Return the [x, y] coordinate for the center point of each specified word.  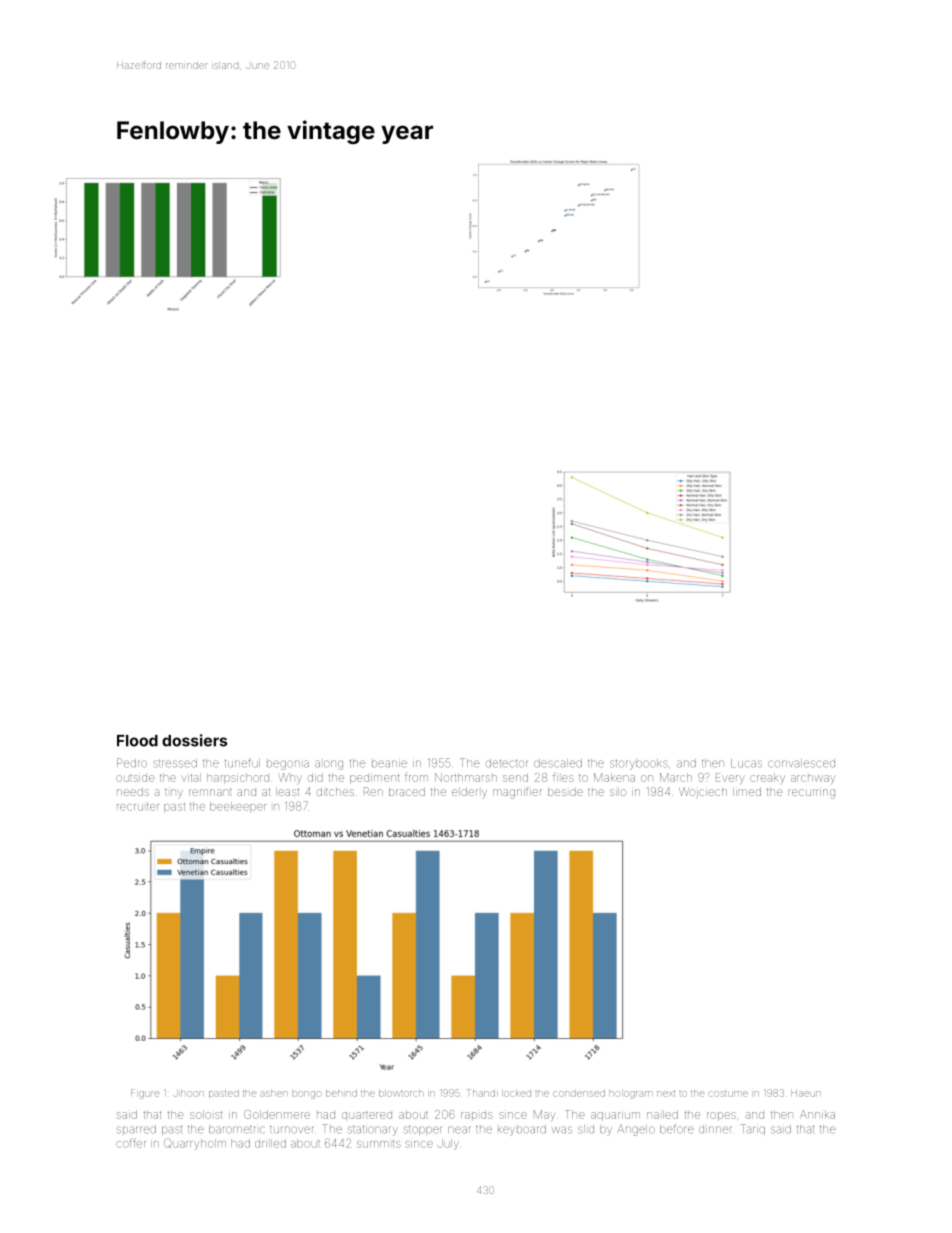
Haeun [806, 1094]
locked [517, 1094]
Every [730, 778]
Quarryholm [195, 1144]
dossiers [194, 740]
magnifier [517, 793]
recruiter [138, 807]
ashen [274, 1094]
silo [618, 792]
